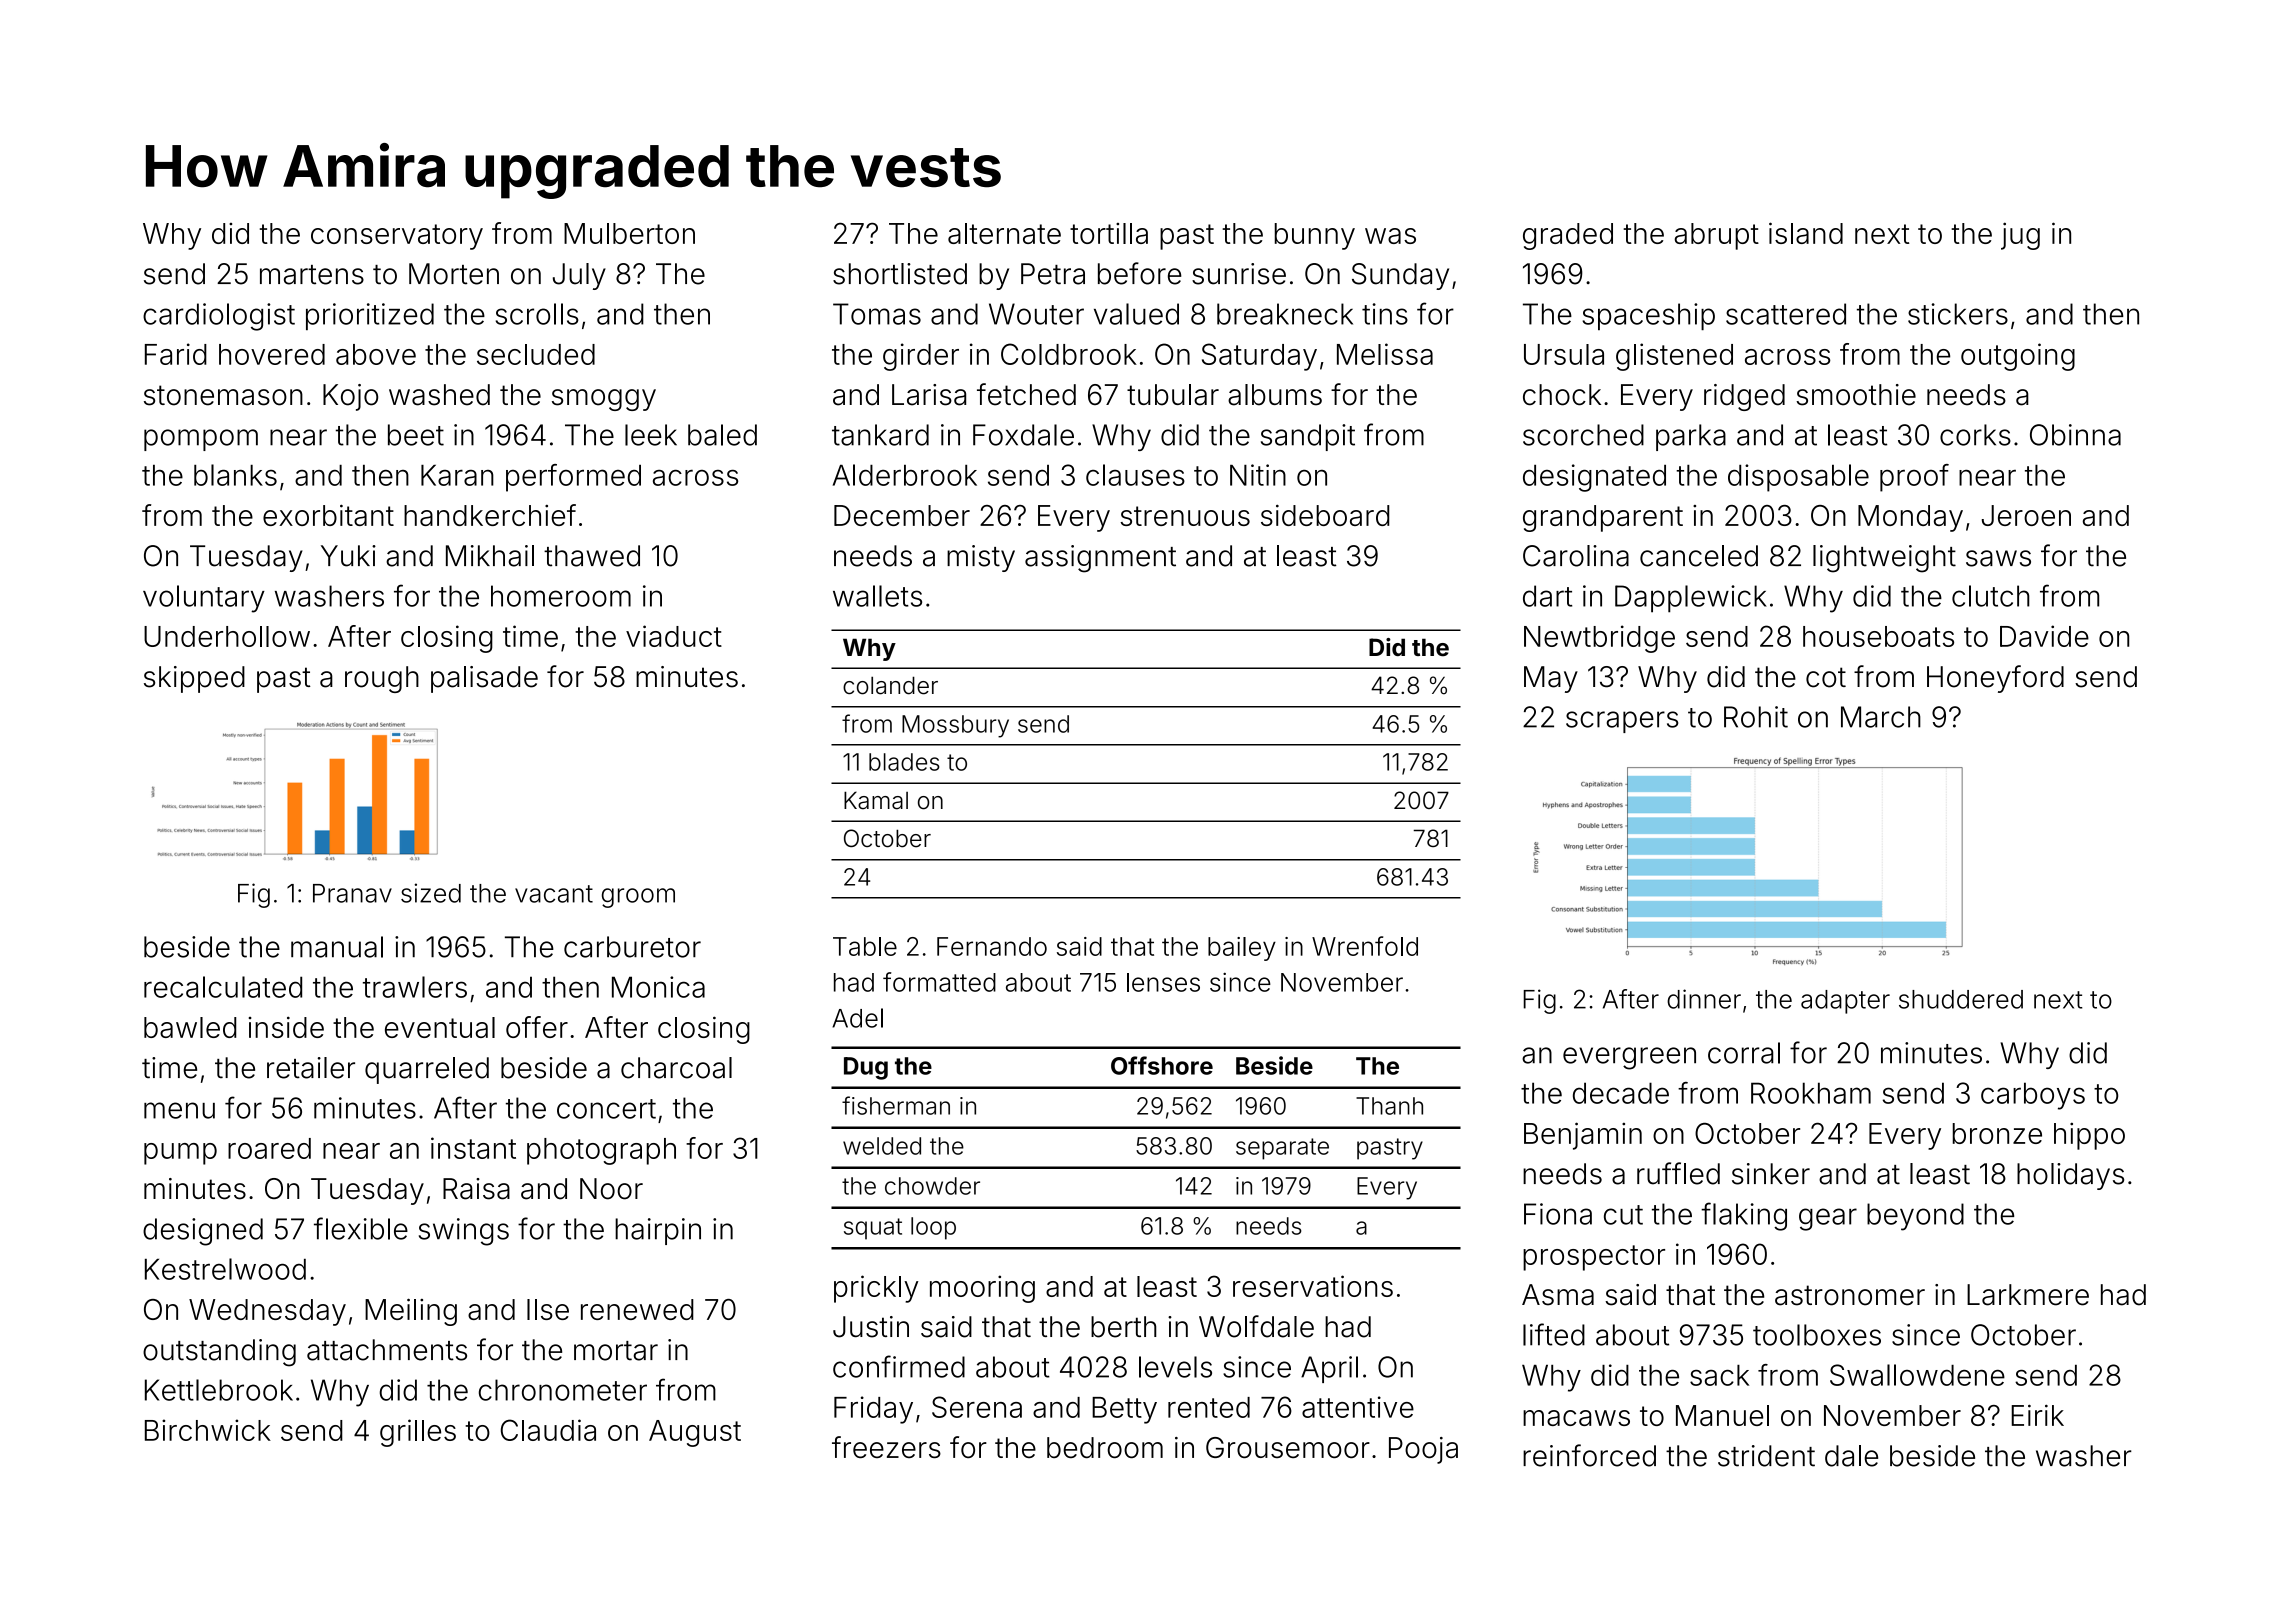 The width and height of the image is (2292, 1620). What do you see at coordinates (563, 1390) in the image?
I see `chronometer` at bounding box center [563, 1390].
